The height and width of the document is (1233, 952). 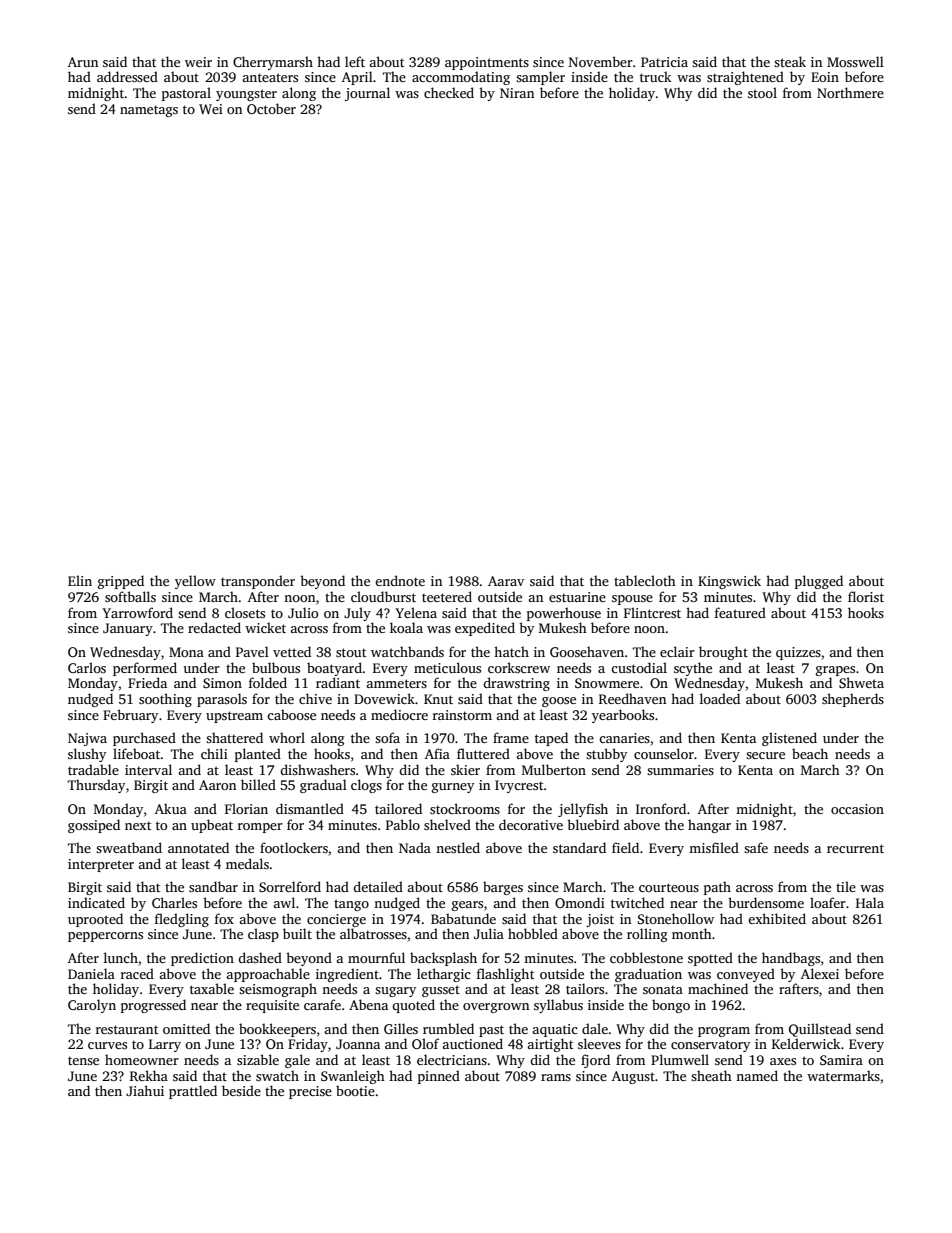 I want to click on beach, so click(x=810, y=753).
